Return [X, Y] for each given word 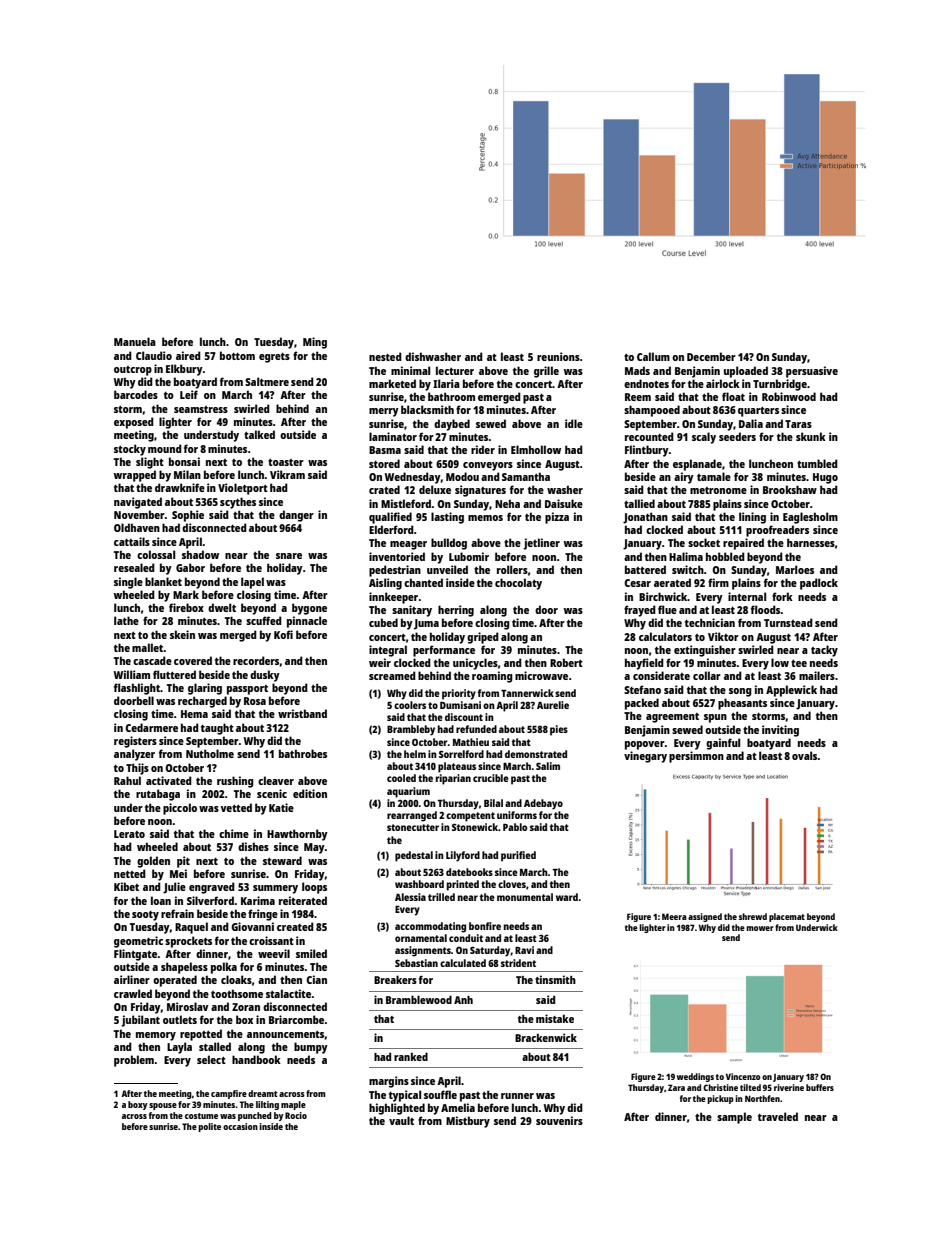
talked [259, 434]
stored [384, 463]
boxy [138, 1105]
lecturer [455, 370]
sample [734, 1118]
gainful [723, 744]
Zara [676, 1087]
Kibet [126, 886]
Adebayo [543, 804]
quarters [758, 412]
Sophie [188, 516]
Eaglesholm [810, 518]
